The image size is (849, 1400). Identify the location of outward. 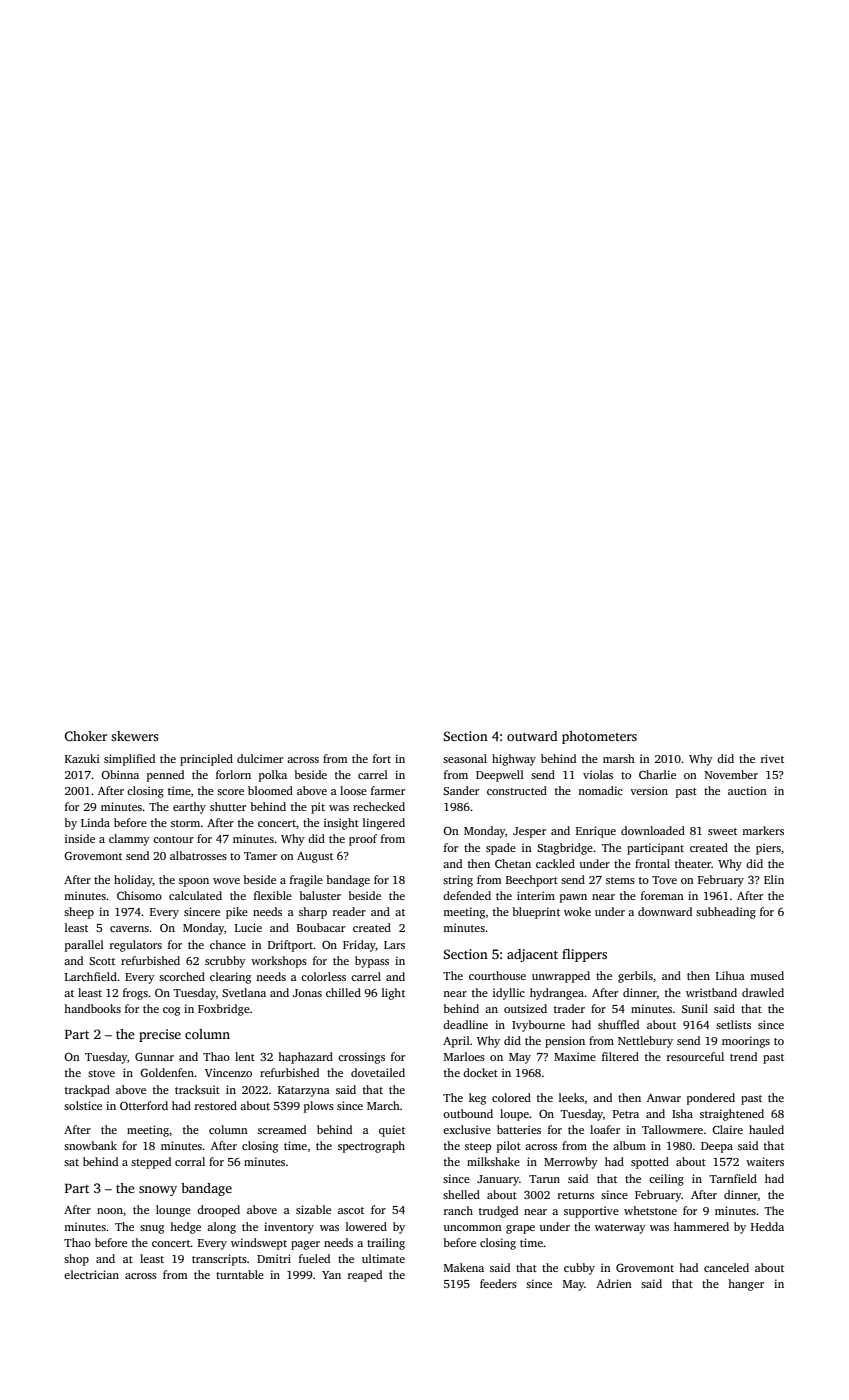
(532, 736).
